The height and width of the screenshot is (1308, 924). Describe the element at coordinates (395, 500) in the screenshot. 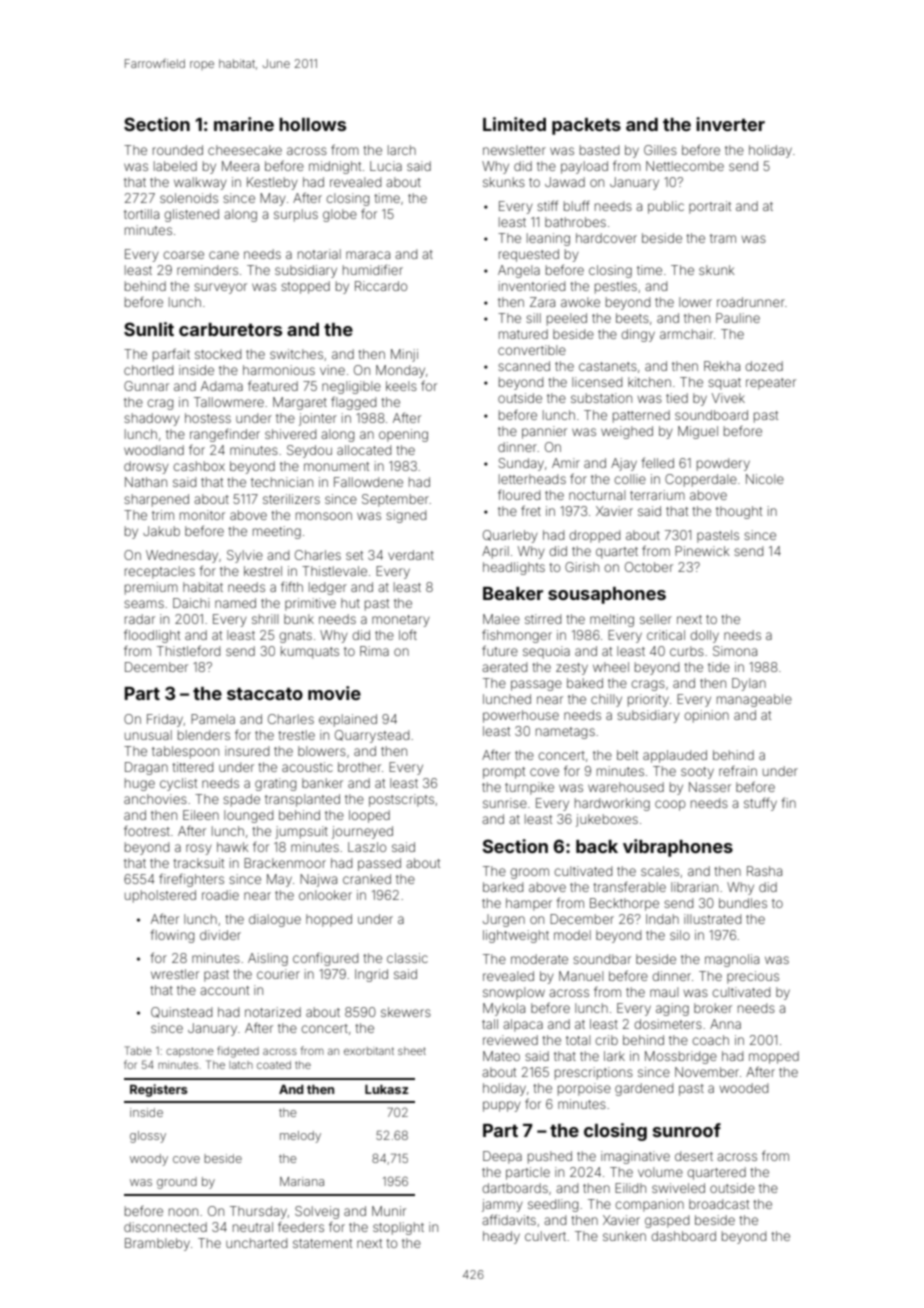

I see `September` at that location.
